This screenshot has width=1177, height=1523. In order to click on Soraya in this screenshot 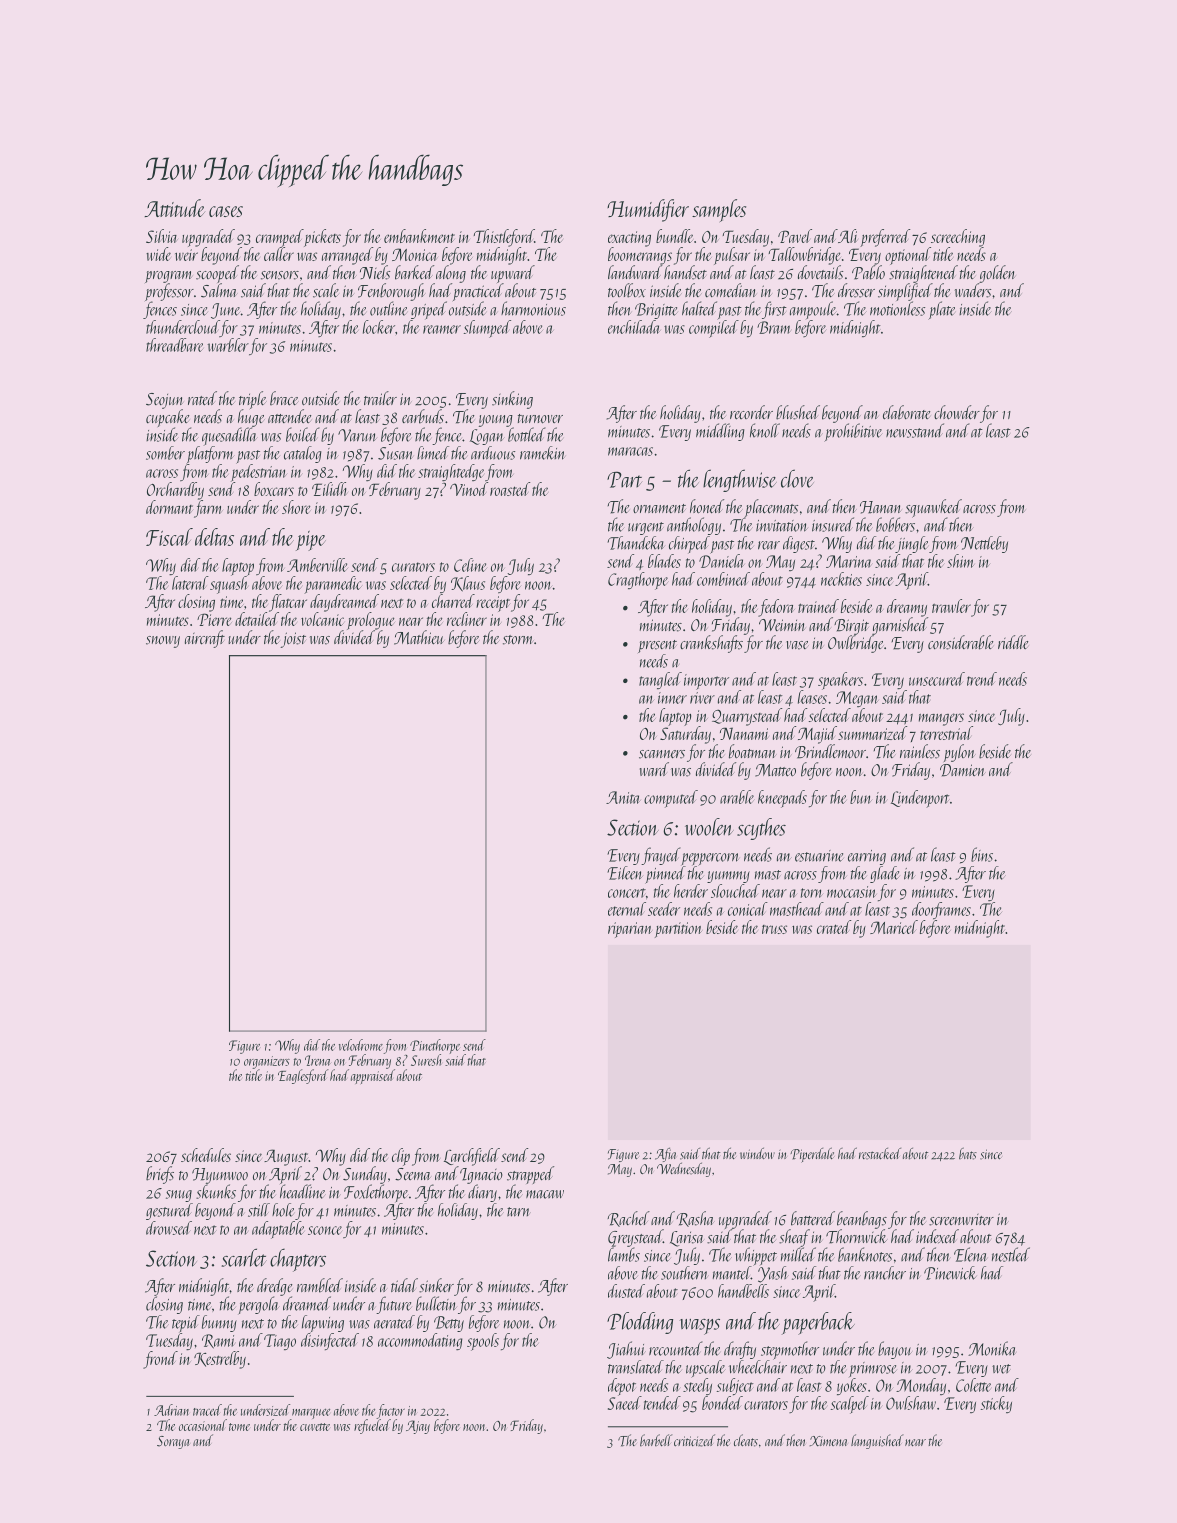, I will do `click(173, 1442)`.
